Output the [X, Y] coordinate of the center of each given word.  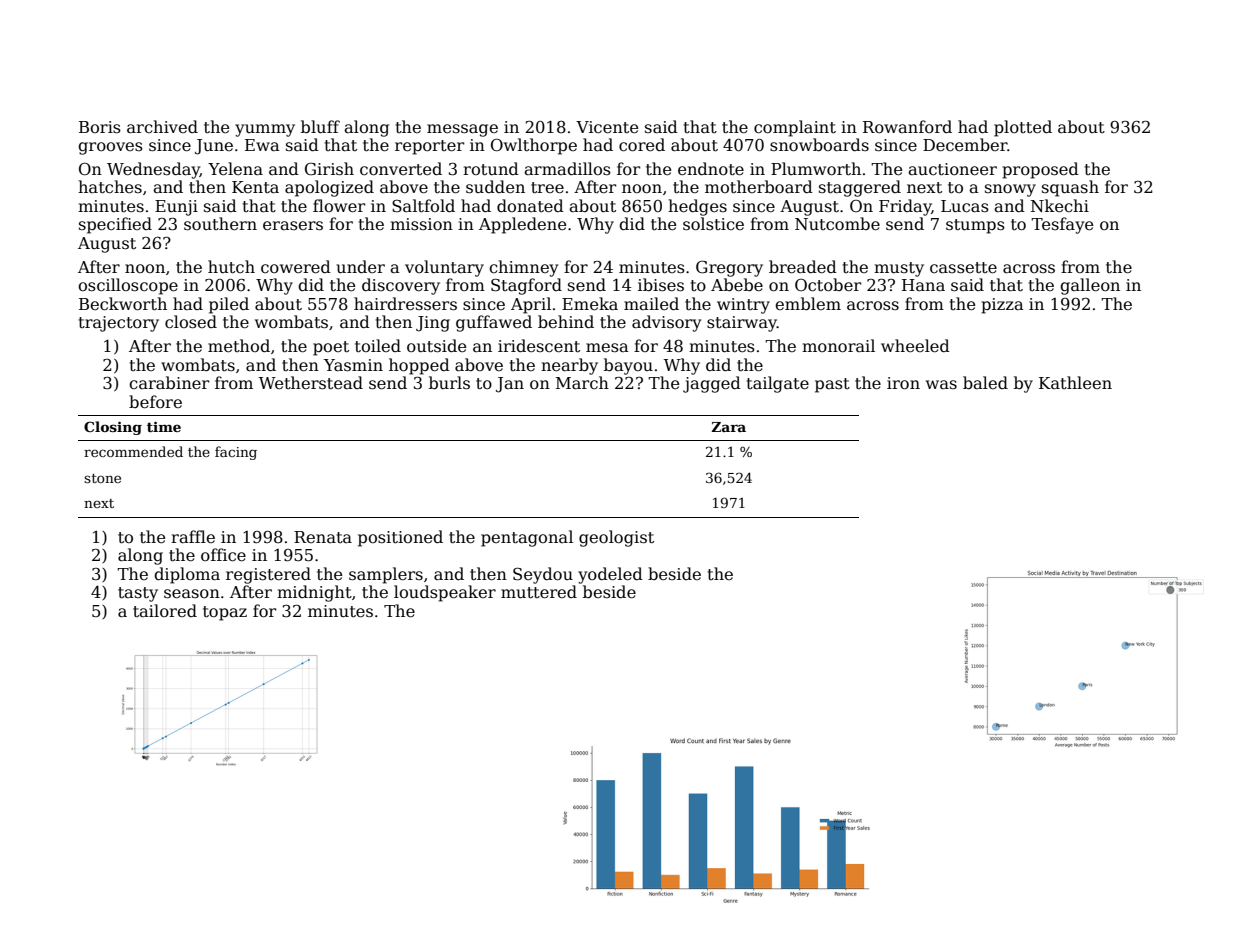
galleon [1090, 286]
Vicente [607, 127]
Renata [323, 537]
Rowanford [907, 126]
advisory [666, 323]
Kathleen [1075, 383]
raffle [193, 536]
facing [236, 453]
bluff [320, 126]
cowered [296, 267]
